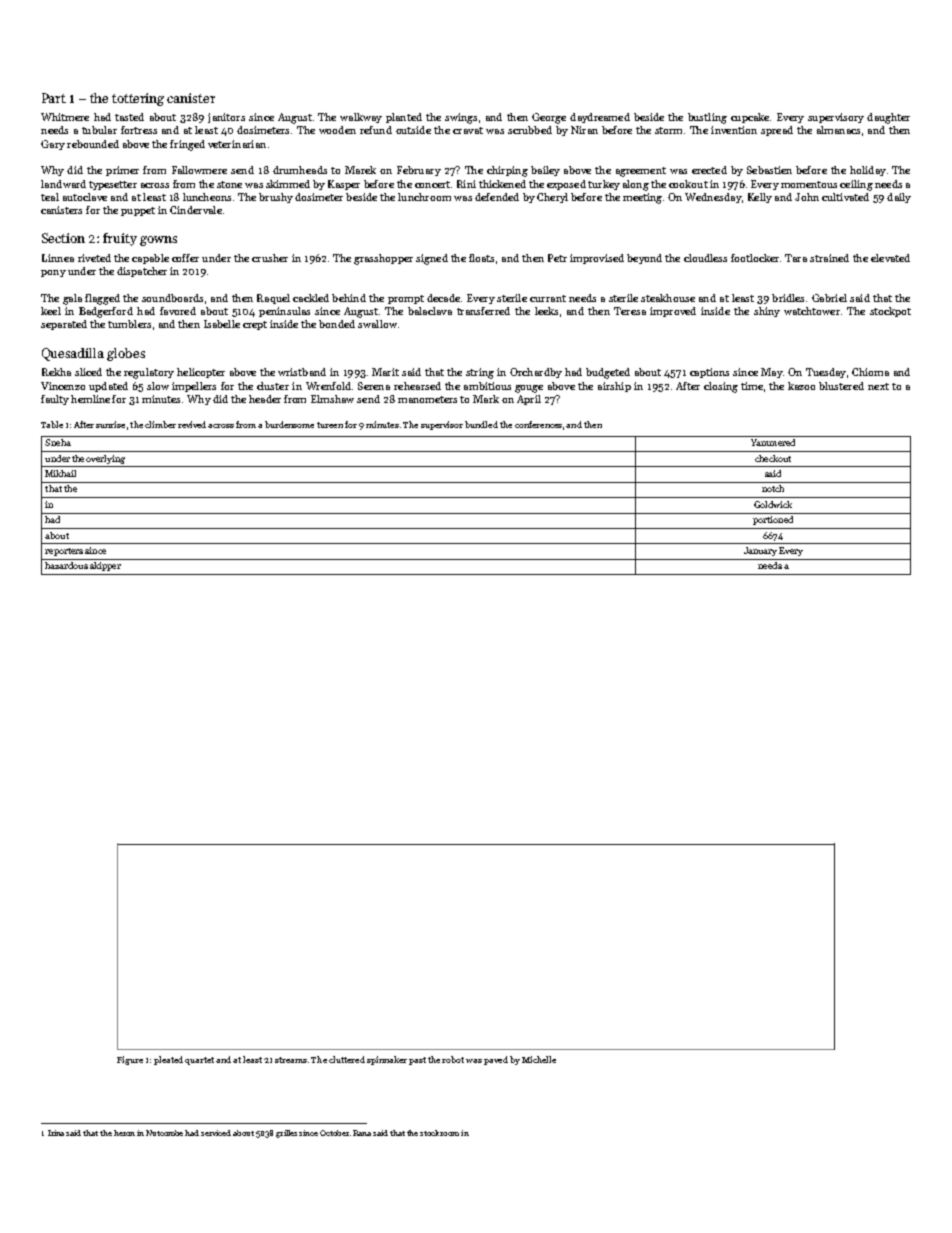 The image size is (952, 1233). What do you see at coordinates (439, 1133) in the screenshot?
I see `stockroom` at bounding box center [439, 1133].
